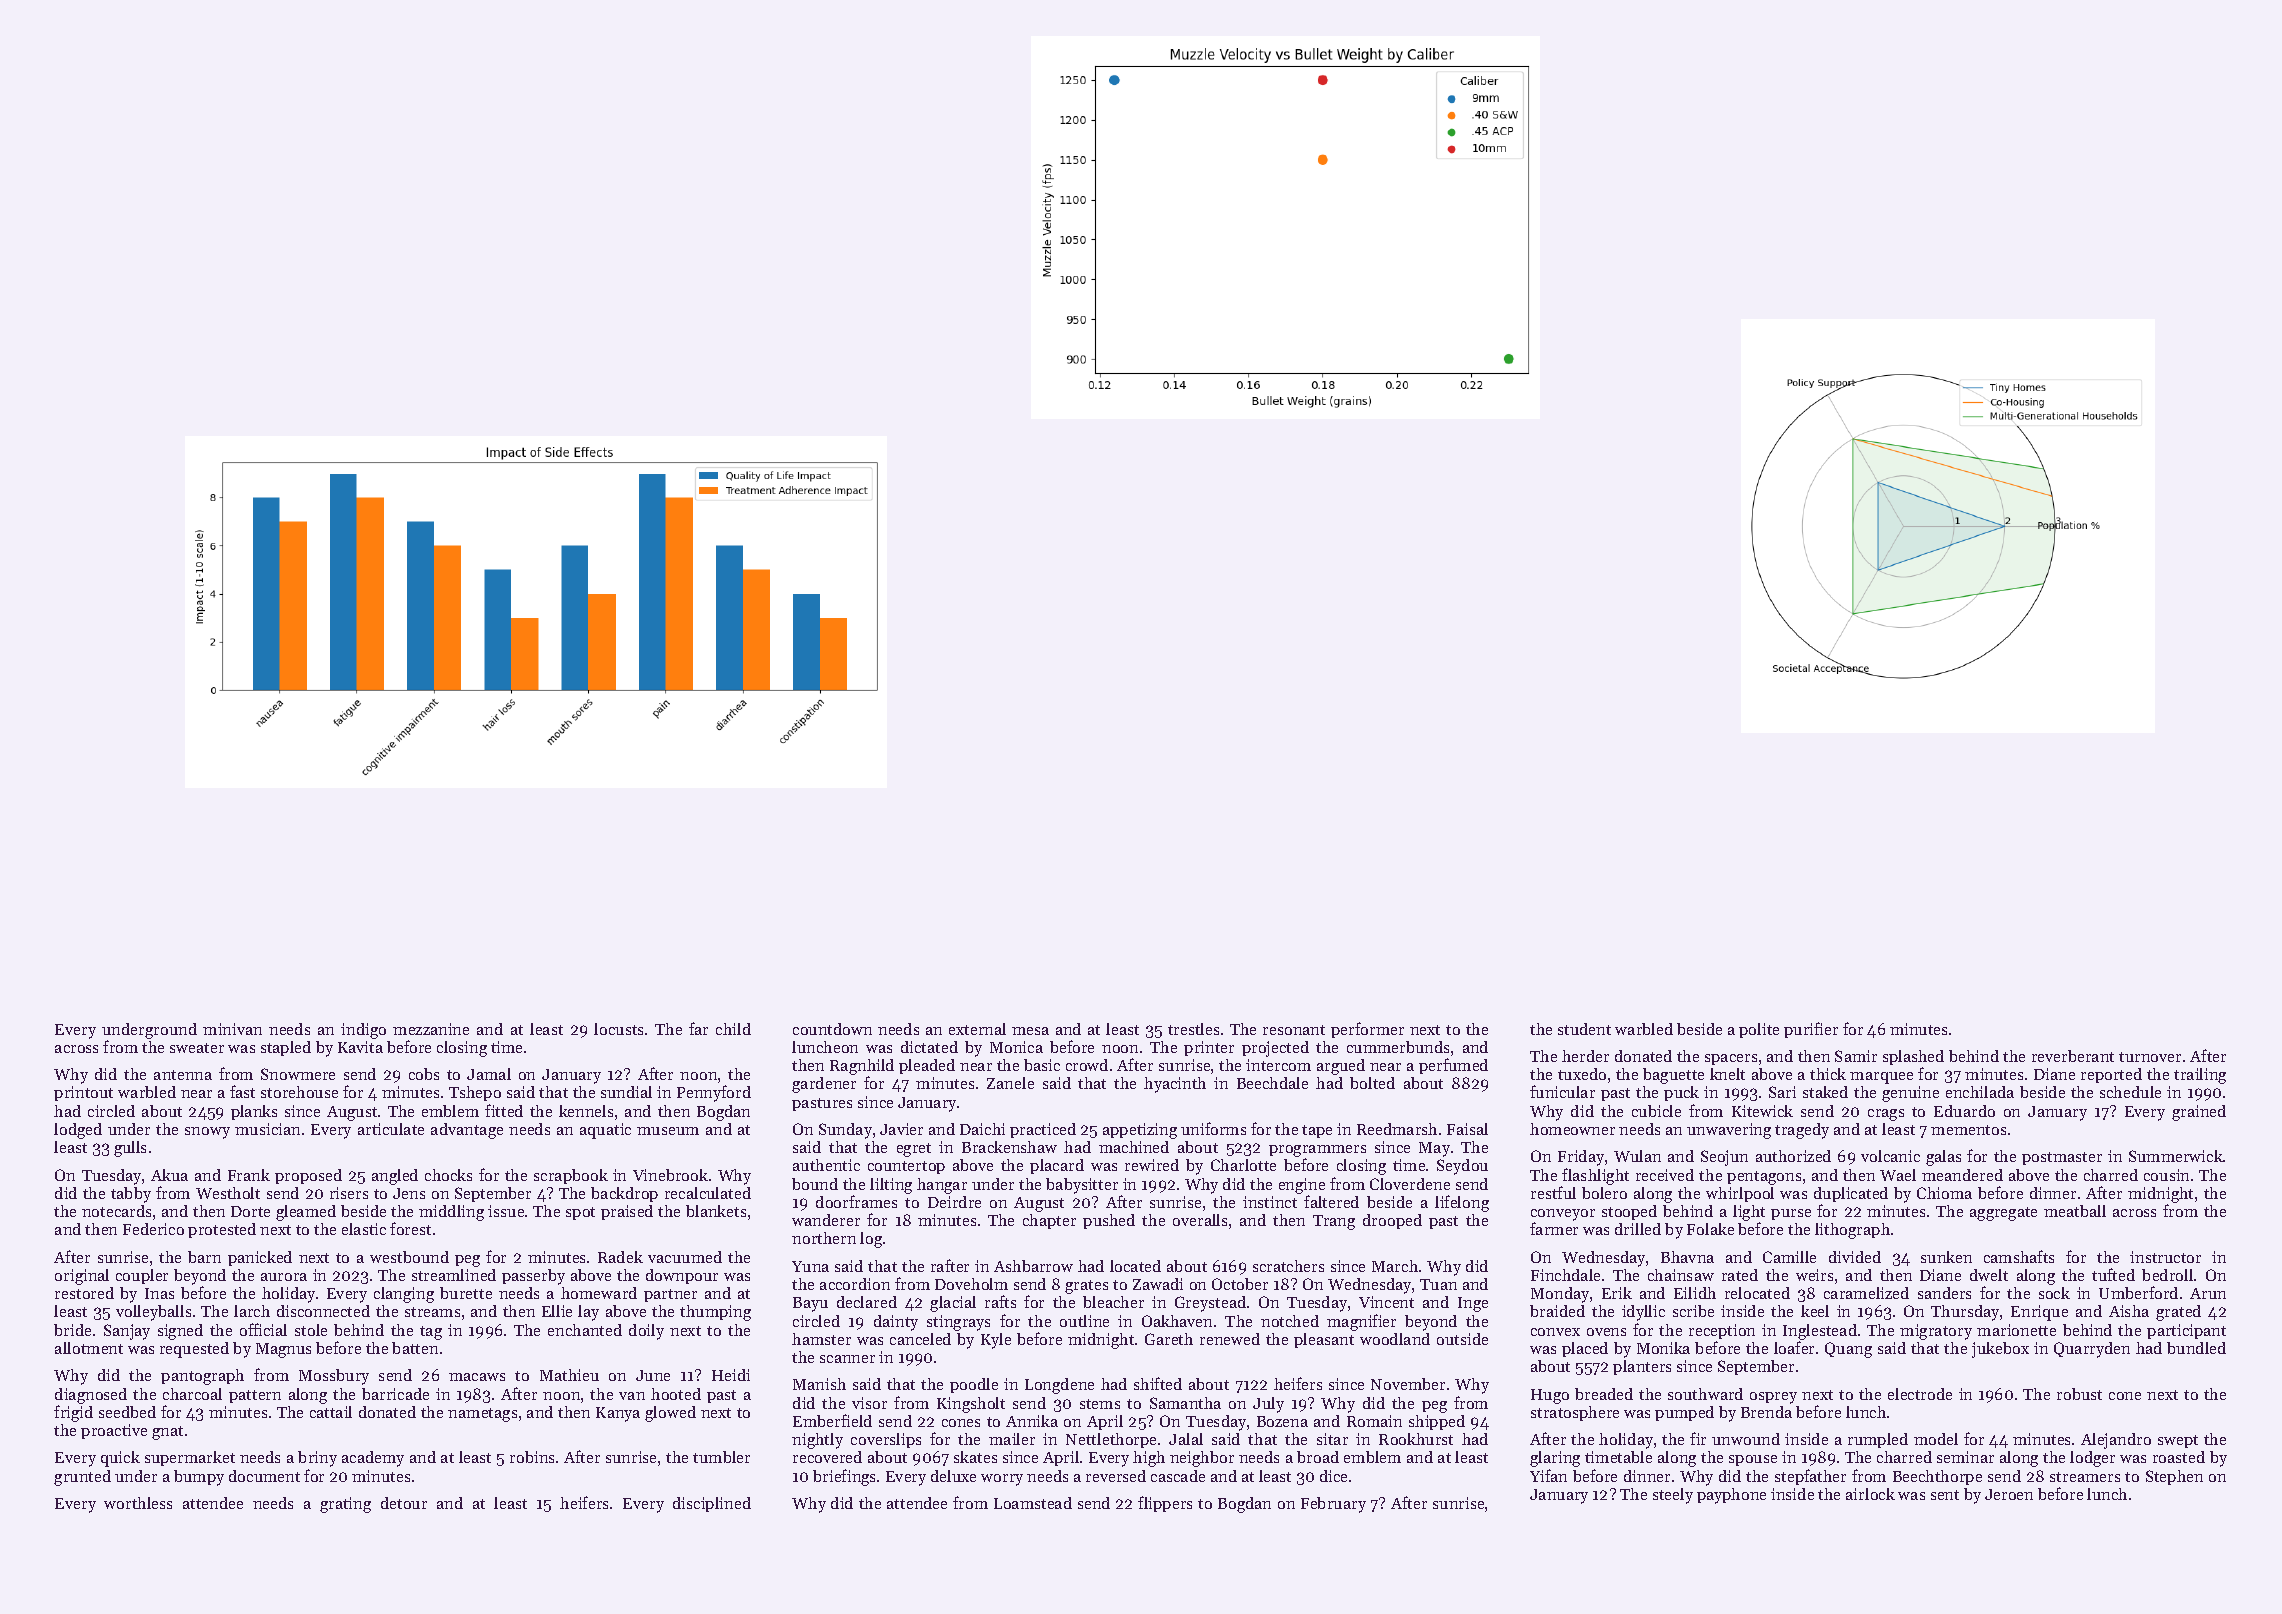  What do you see at coordinates (1656, 1111) in the screenshot?
I see `cubicle` at bounding box center [1656, 1111].
